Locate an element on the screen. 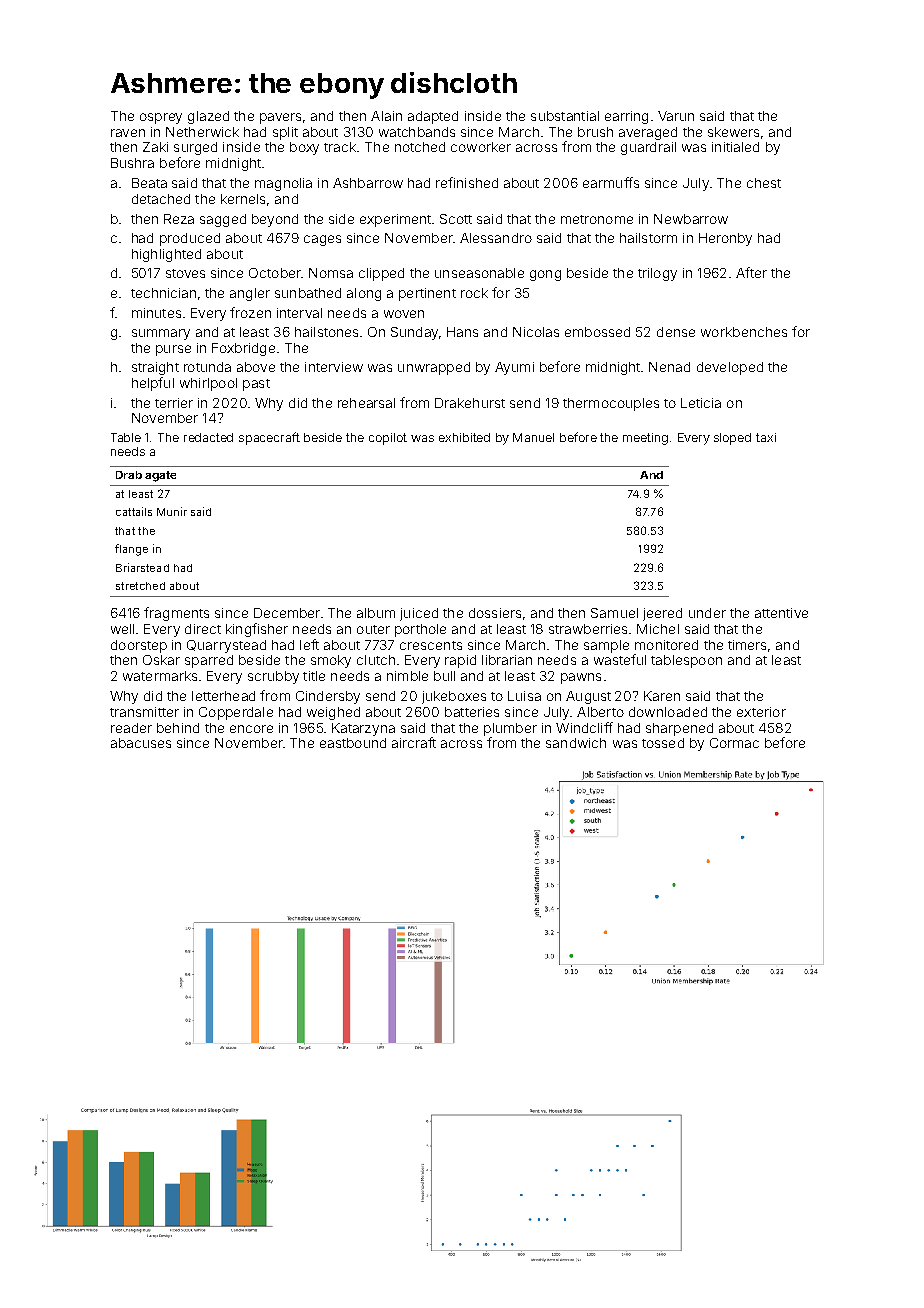 Image resolution: width=924 pixels, height=1308 pixels. unwrapped is located at coordinates (434, 368).
